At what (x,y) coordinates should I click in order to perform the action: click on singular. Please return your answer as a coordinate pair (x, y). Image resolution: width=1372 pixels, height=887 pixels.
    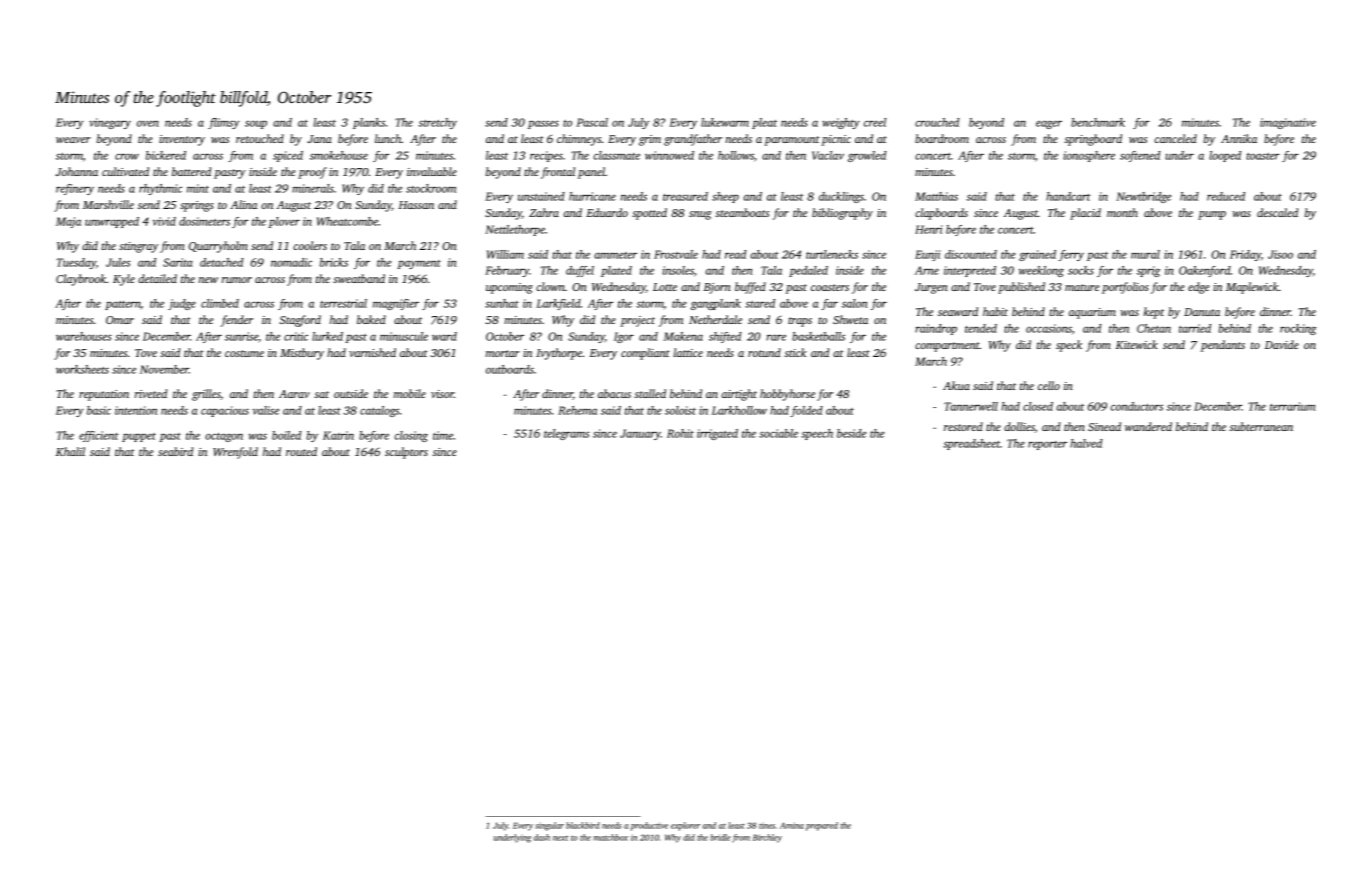
    Looking at the image, I should click on (549, 826).
